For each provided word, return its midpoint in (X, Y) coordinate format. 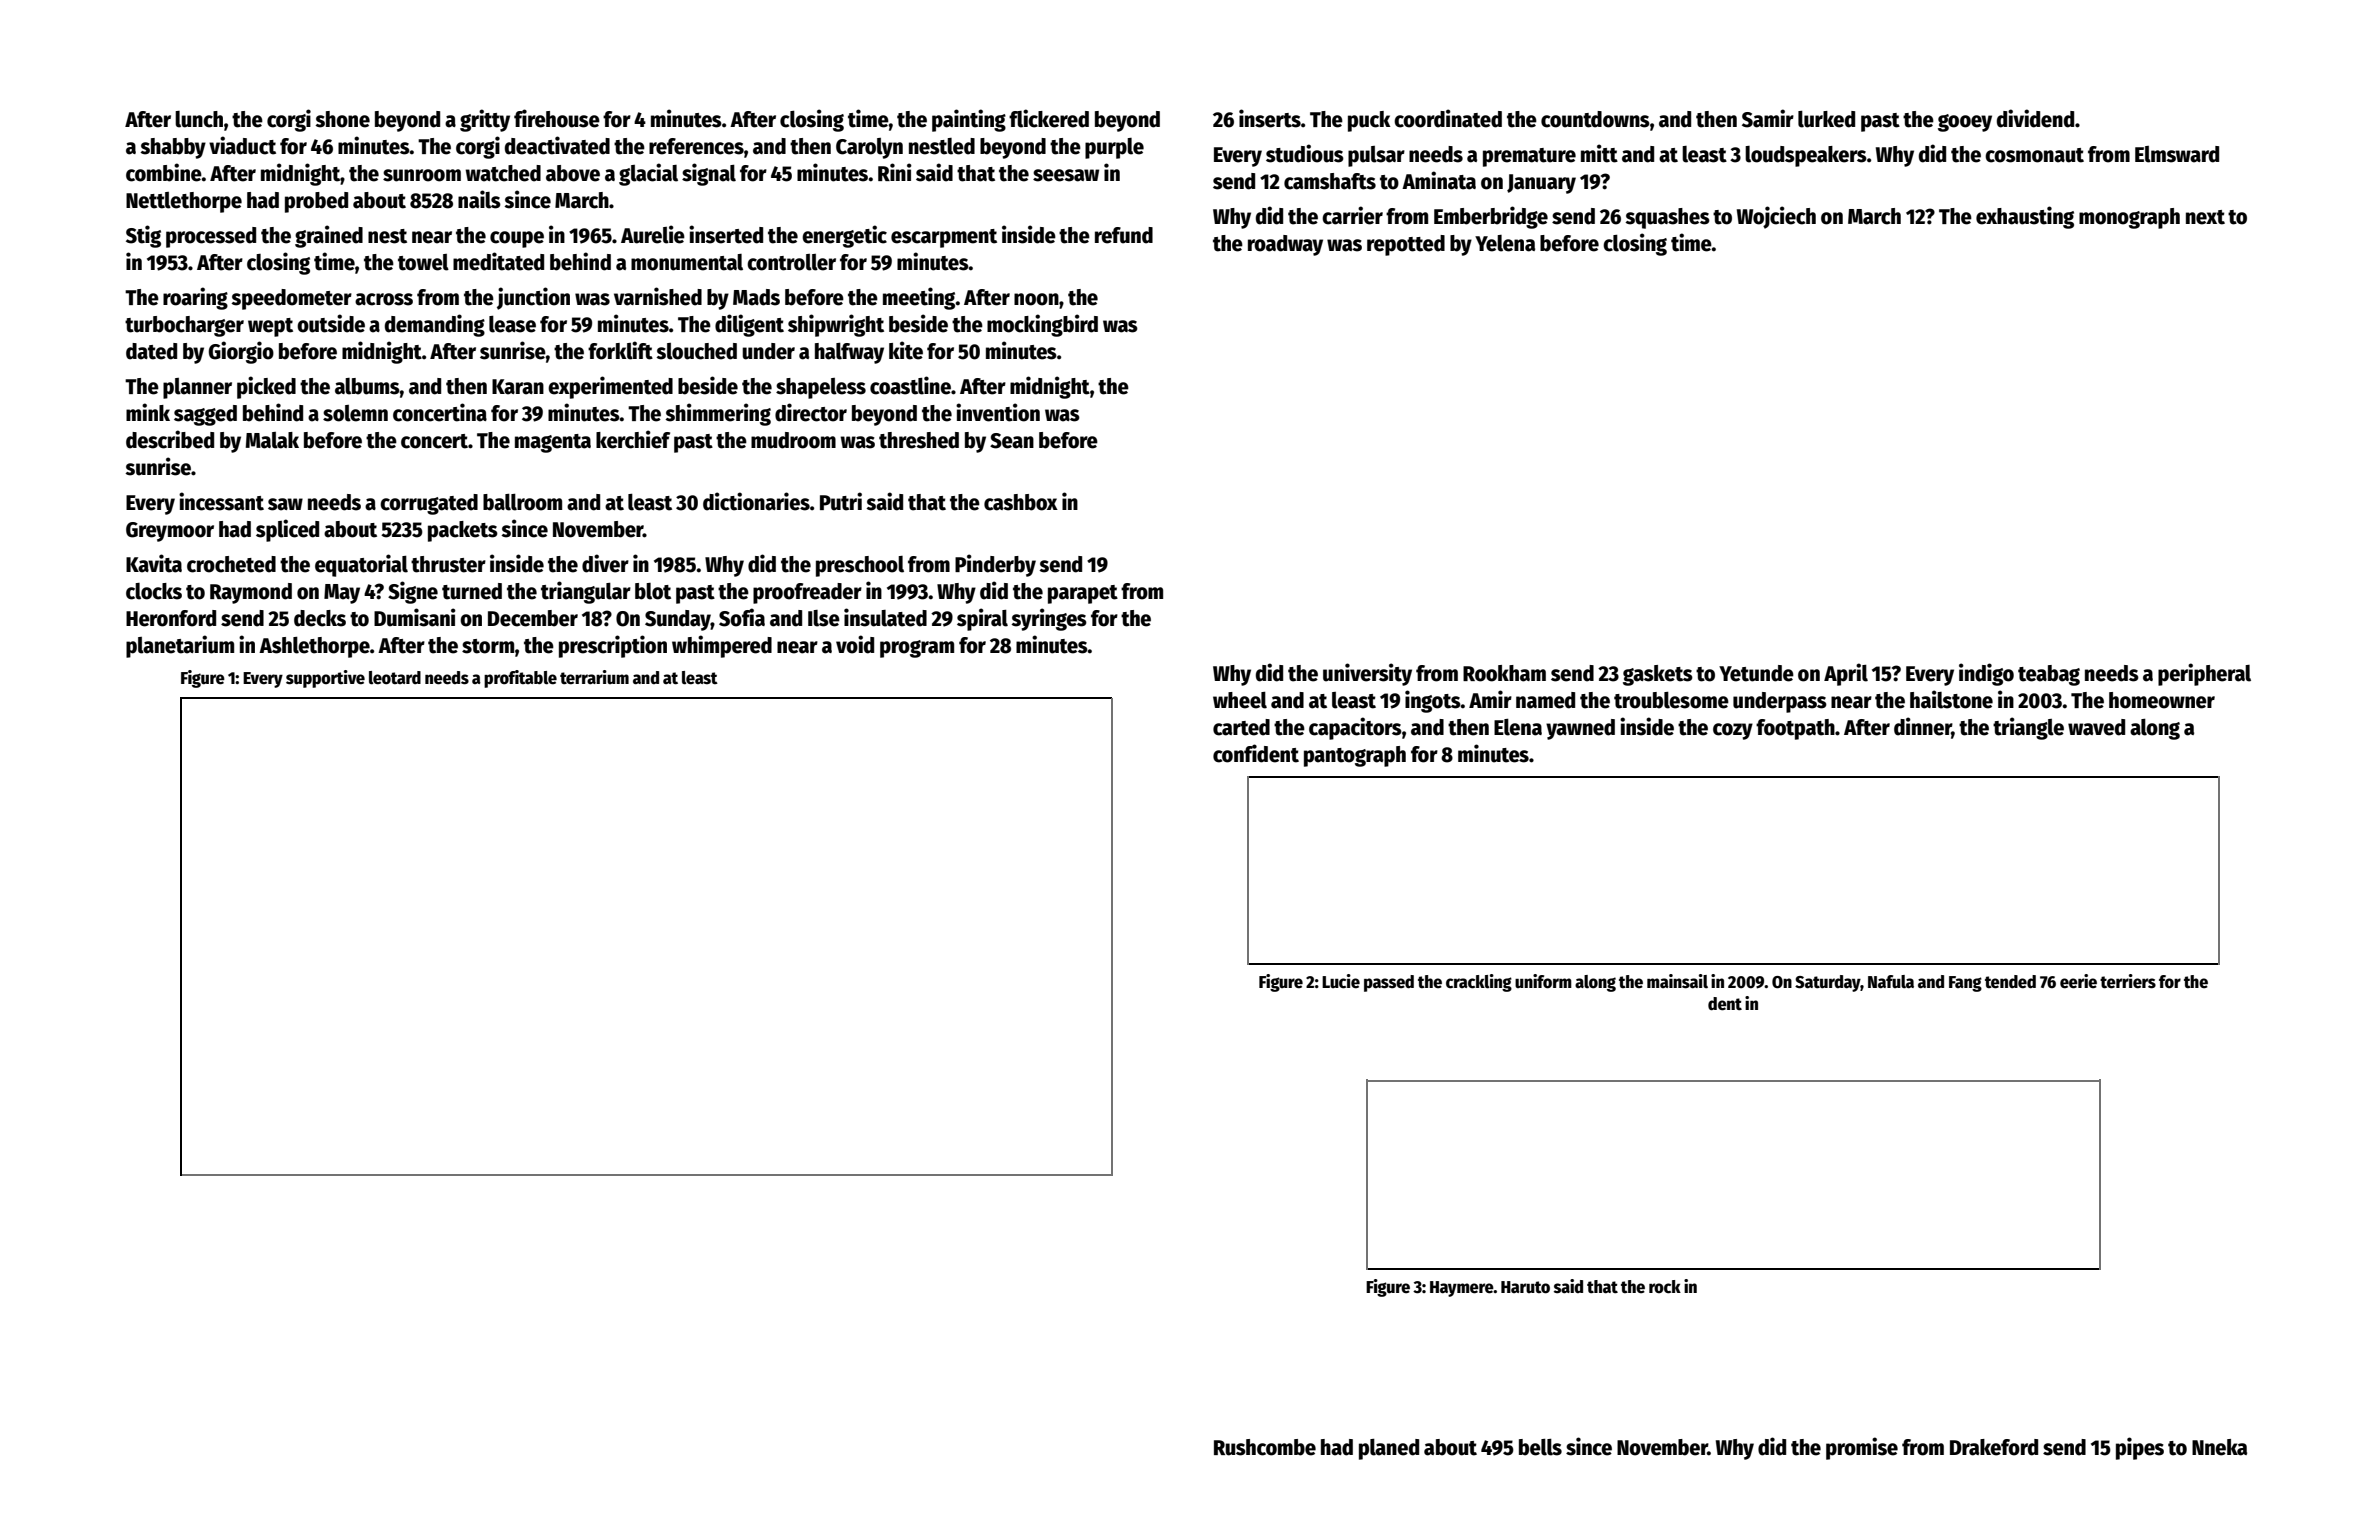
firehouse (557, 118)
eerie (2078, 981)
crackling (1479, 983)
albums (367, 386)
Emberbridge (1491, 217)
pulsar (1376, 156)
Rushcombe (1265, 1447)
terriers (2128, 981)
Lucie (1341, 981)
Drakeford (1994, 1447)
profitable (520, 679)
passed (1389, 983)
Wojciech (1776, 217)
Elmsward (2177, 154)
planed (1389, 1449)
